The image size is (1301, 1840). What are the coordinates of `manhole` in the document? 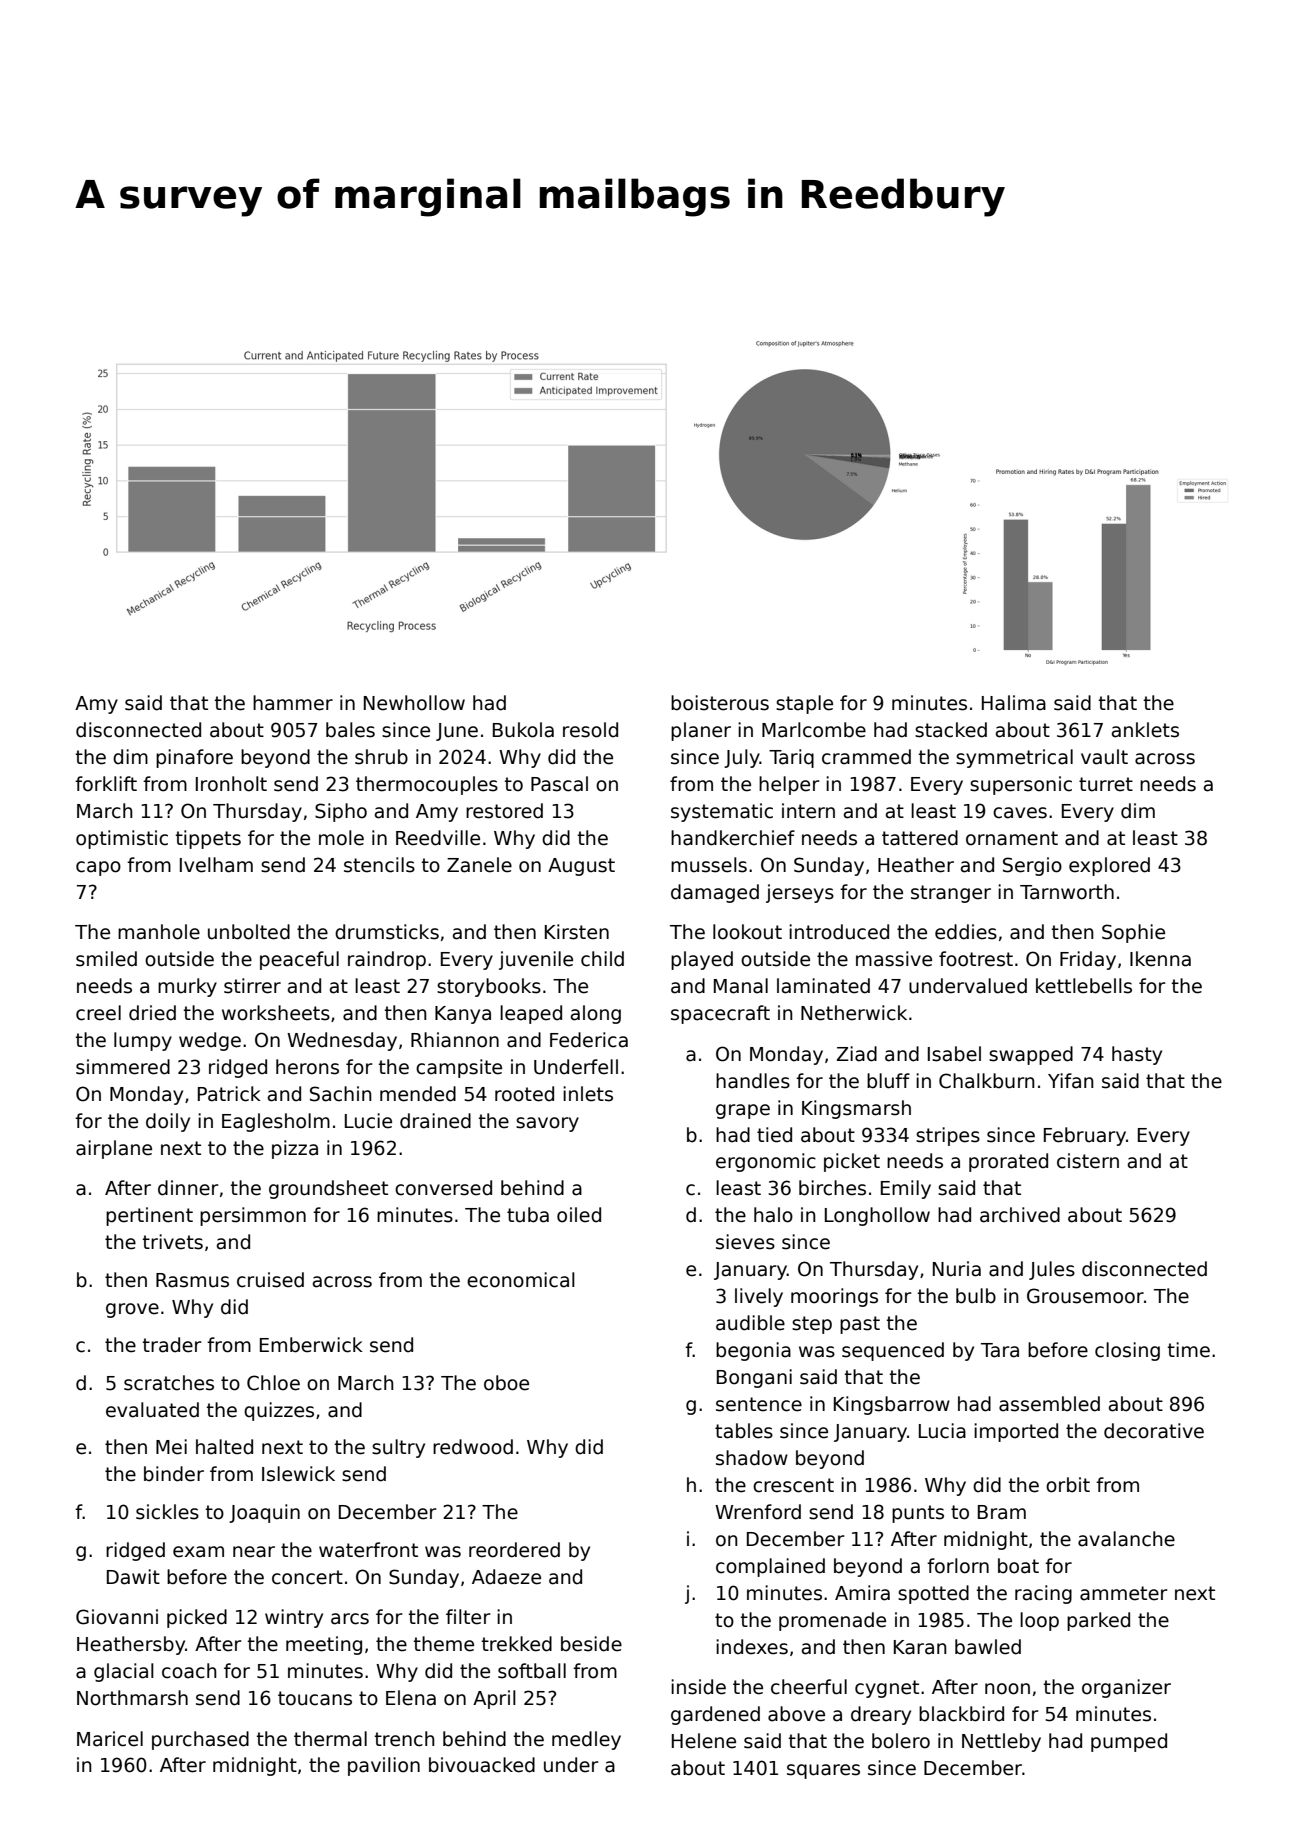 It's located at (159, 932).
